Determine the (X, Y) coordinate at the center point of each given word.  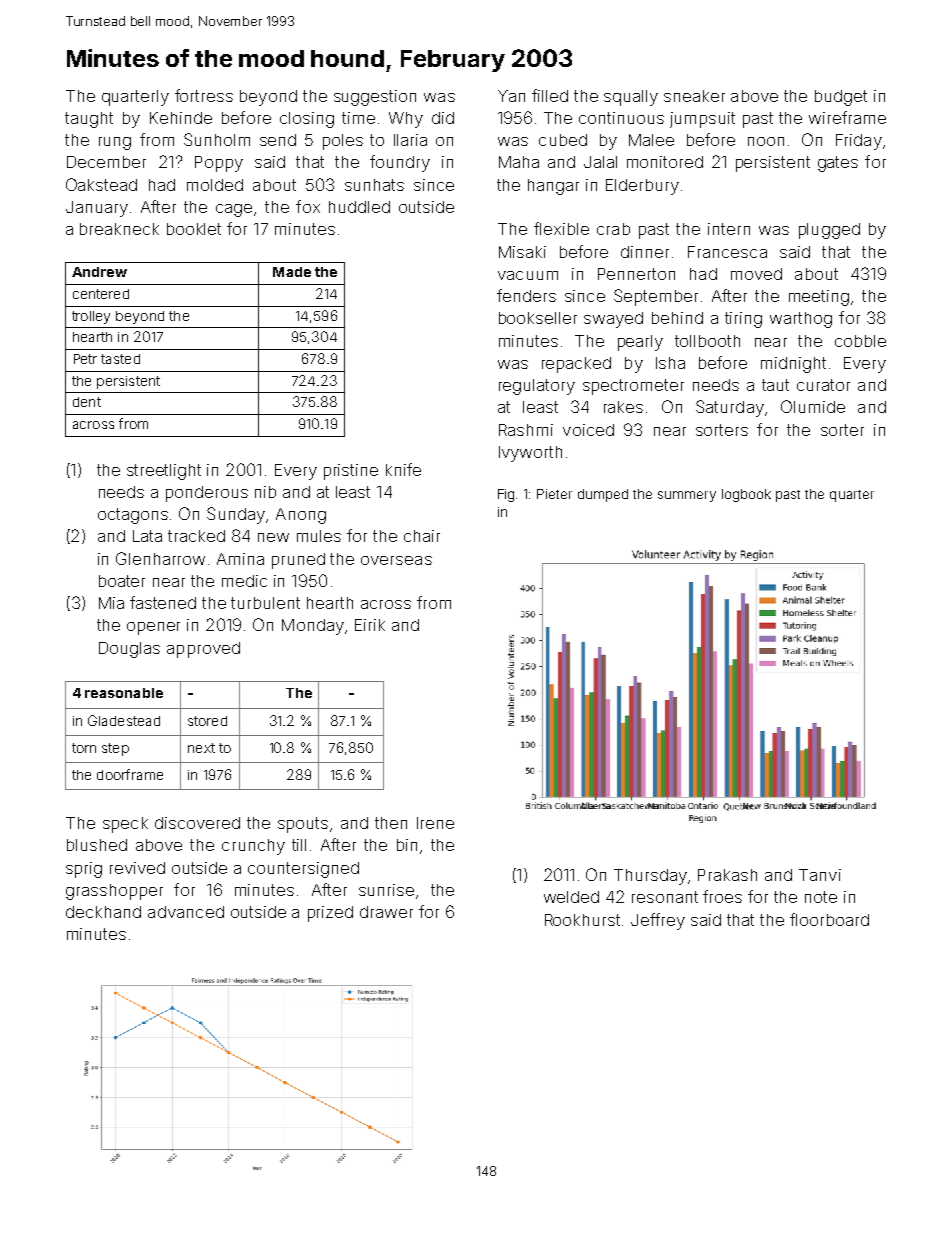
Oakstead (101, 184)
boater (122, 581)
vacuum (528, 275)
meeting (819, 298)
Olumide (813, 406)
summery (687, 496)
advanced (186, 912)
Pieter (554, 494)
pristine (351, 472)
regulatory (537, 387)
